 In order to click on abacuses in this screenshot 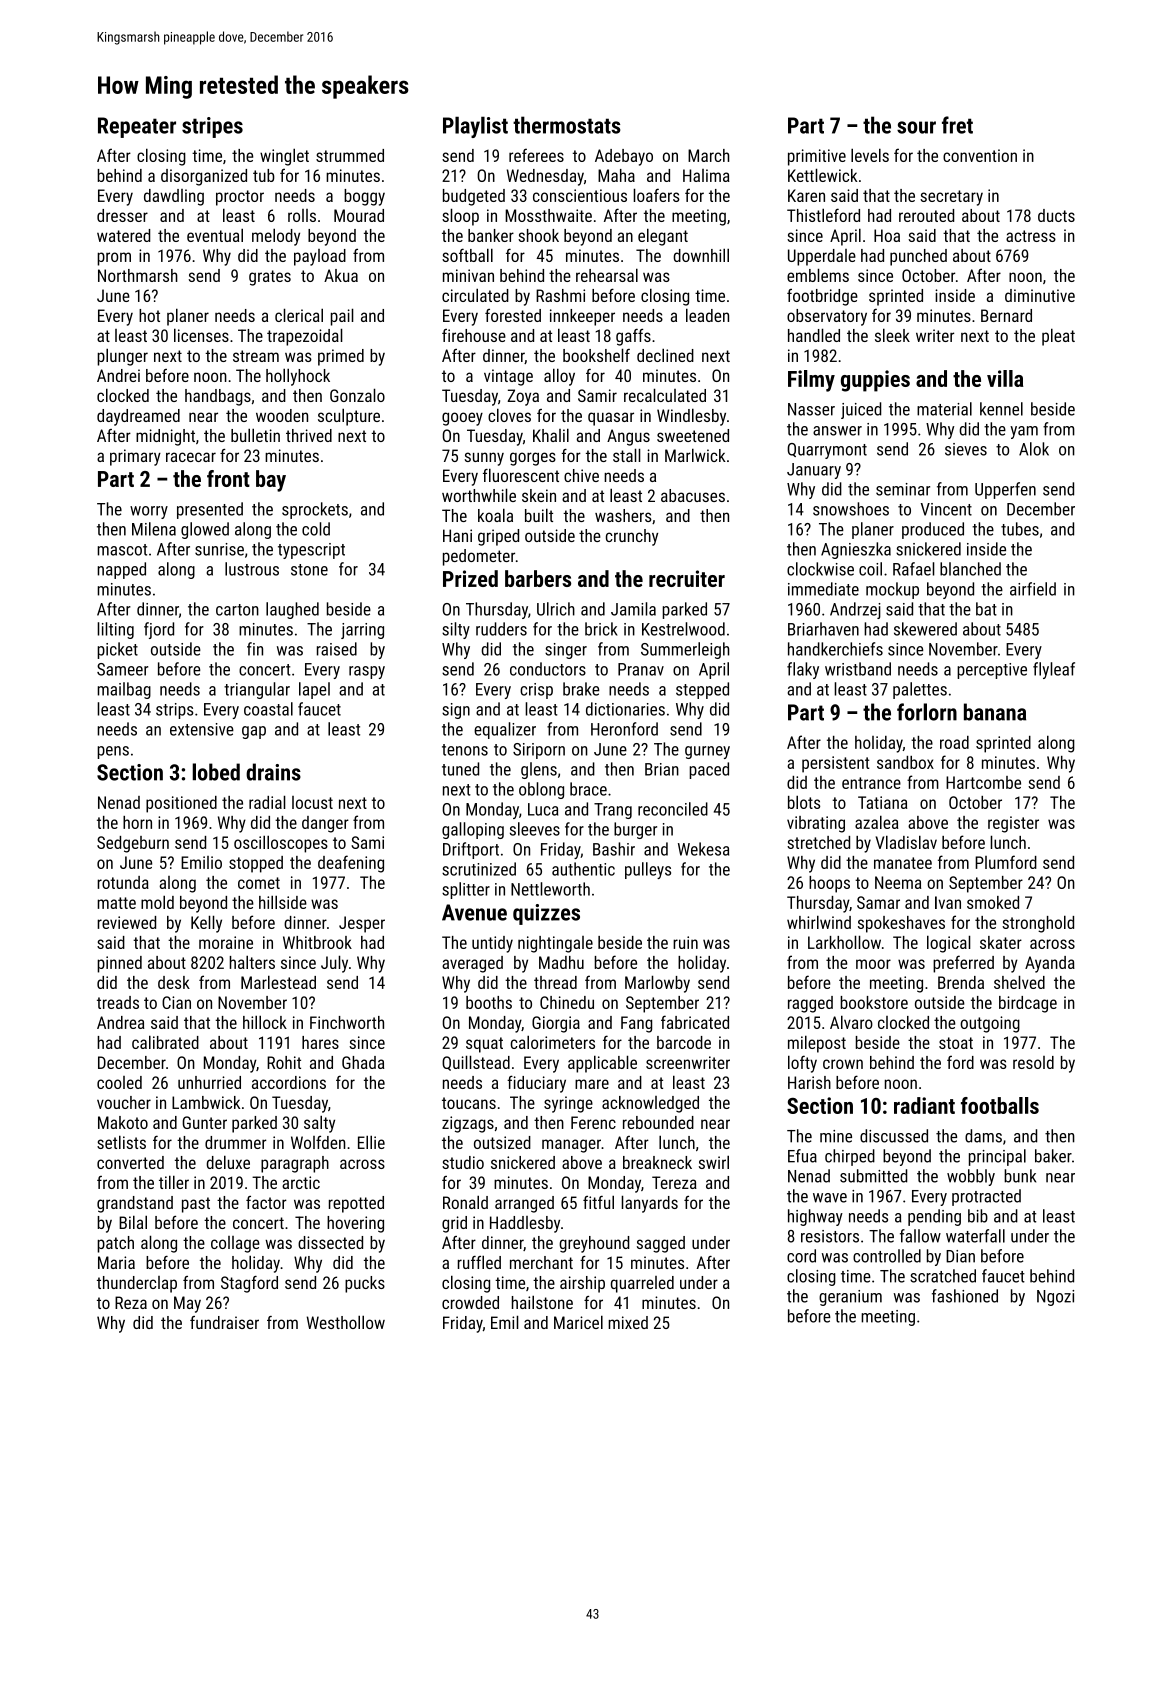, I will do `click(693, 495)`.
